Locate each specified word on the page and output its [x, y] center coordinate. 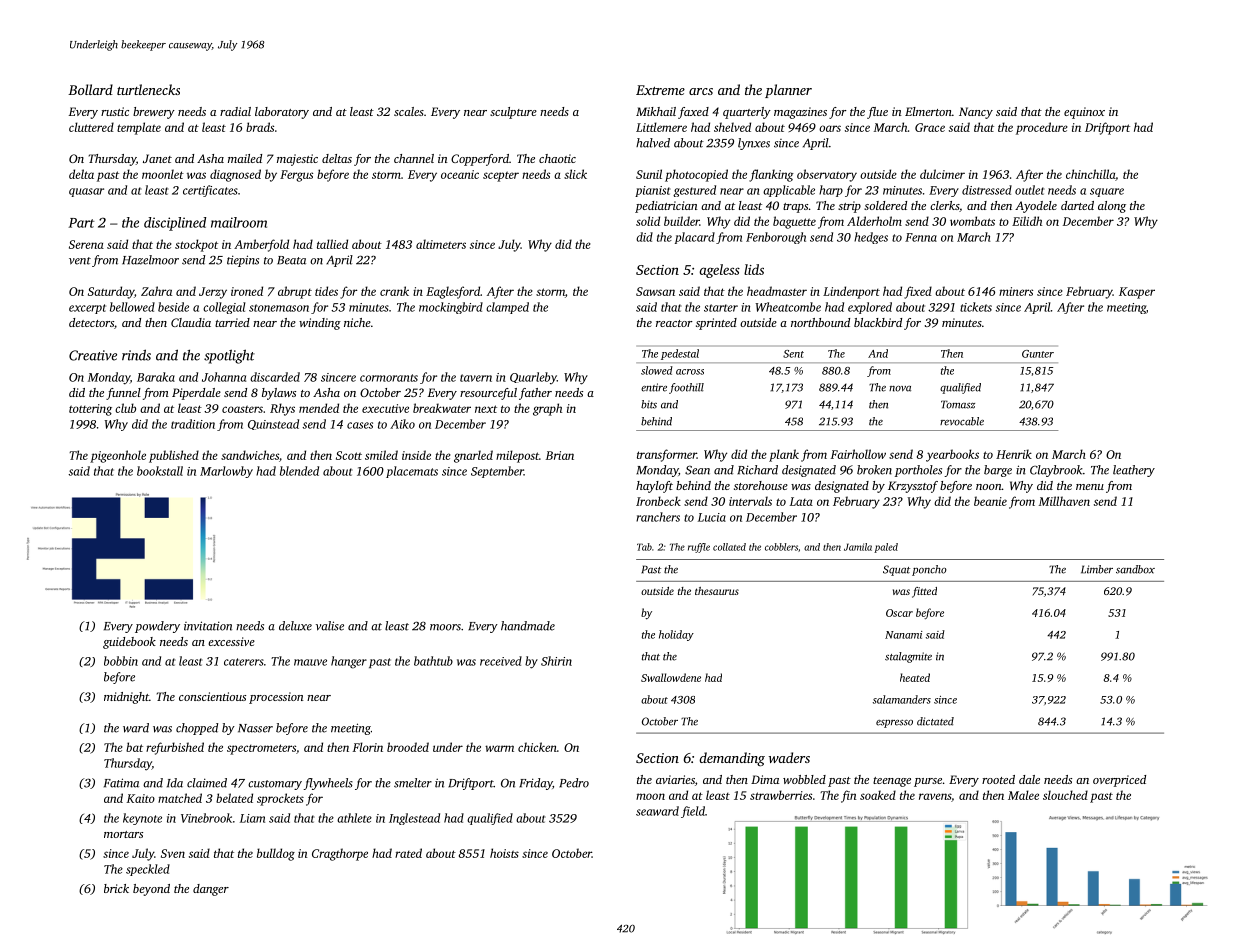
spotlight [229, 356]
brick [116, 888]
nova [900, 389]
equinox [1084, 113]
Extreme [660, 90]
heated [915, 677]
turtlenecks [148, 89]
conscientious [212, 696]
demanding [732, 759]
